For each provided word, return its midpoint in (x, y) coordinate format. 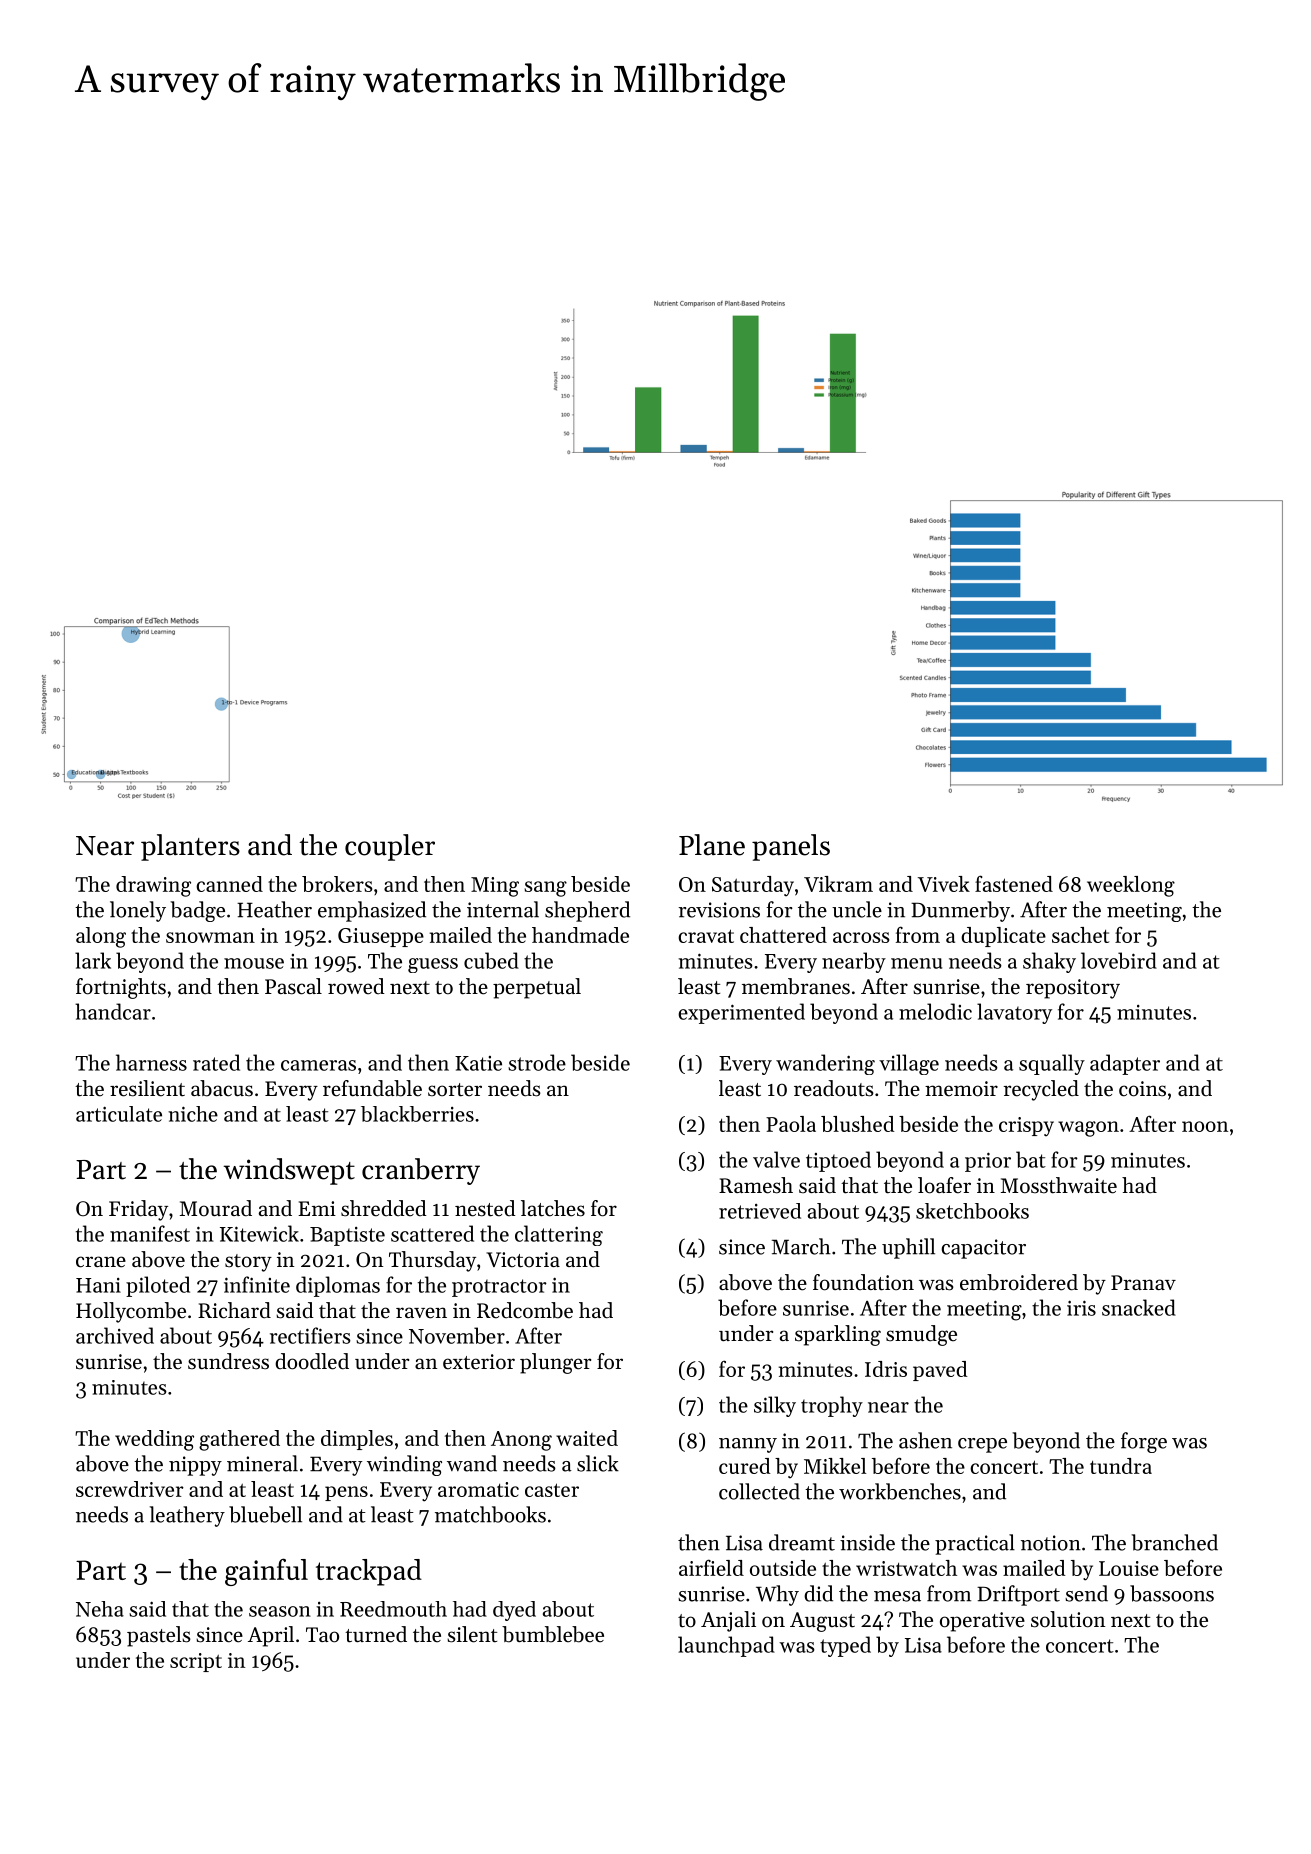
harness (151, 1062)
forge (1144, 1442)
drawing (153, 886)
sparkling (838, 1335)
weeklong (1131, 886)
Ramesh (756, 1185)
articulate (119, 1114)
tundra (1121, 1466)
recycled (1041, 1090)
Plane (712, 845)
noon (1205, 1126)
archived (115, 1335)
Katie (478, 1063)
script (196, 1662)
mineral (262, 1463)
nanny (748, 1445)
